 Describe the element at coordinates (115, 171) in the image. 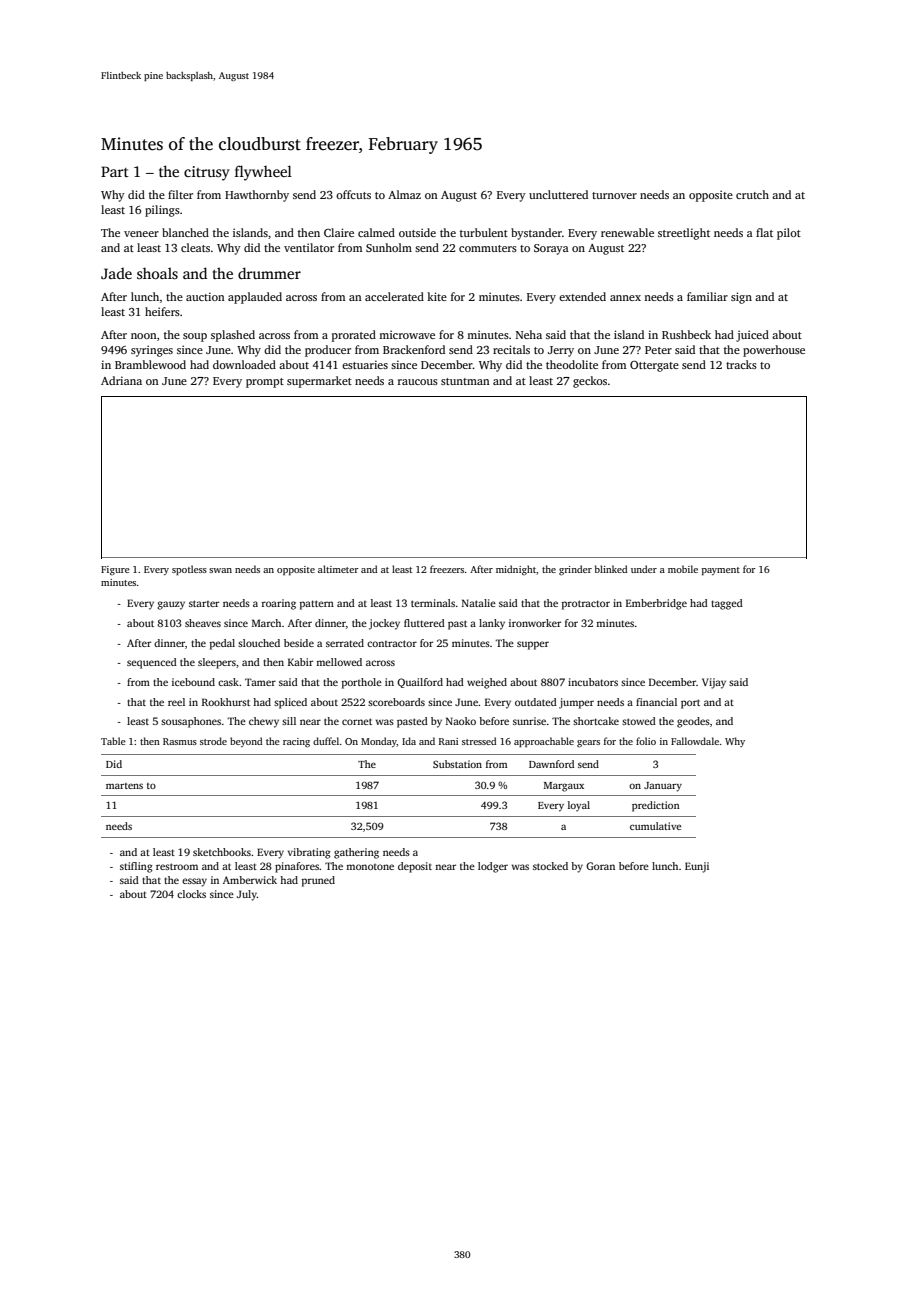

I see `Part` at that location.
